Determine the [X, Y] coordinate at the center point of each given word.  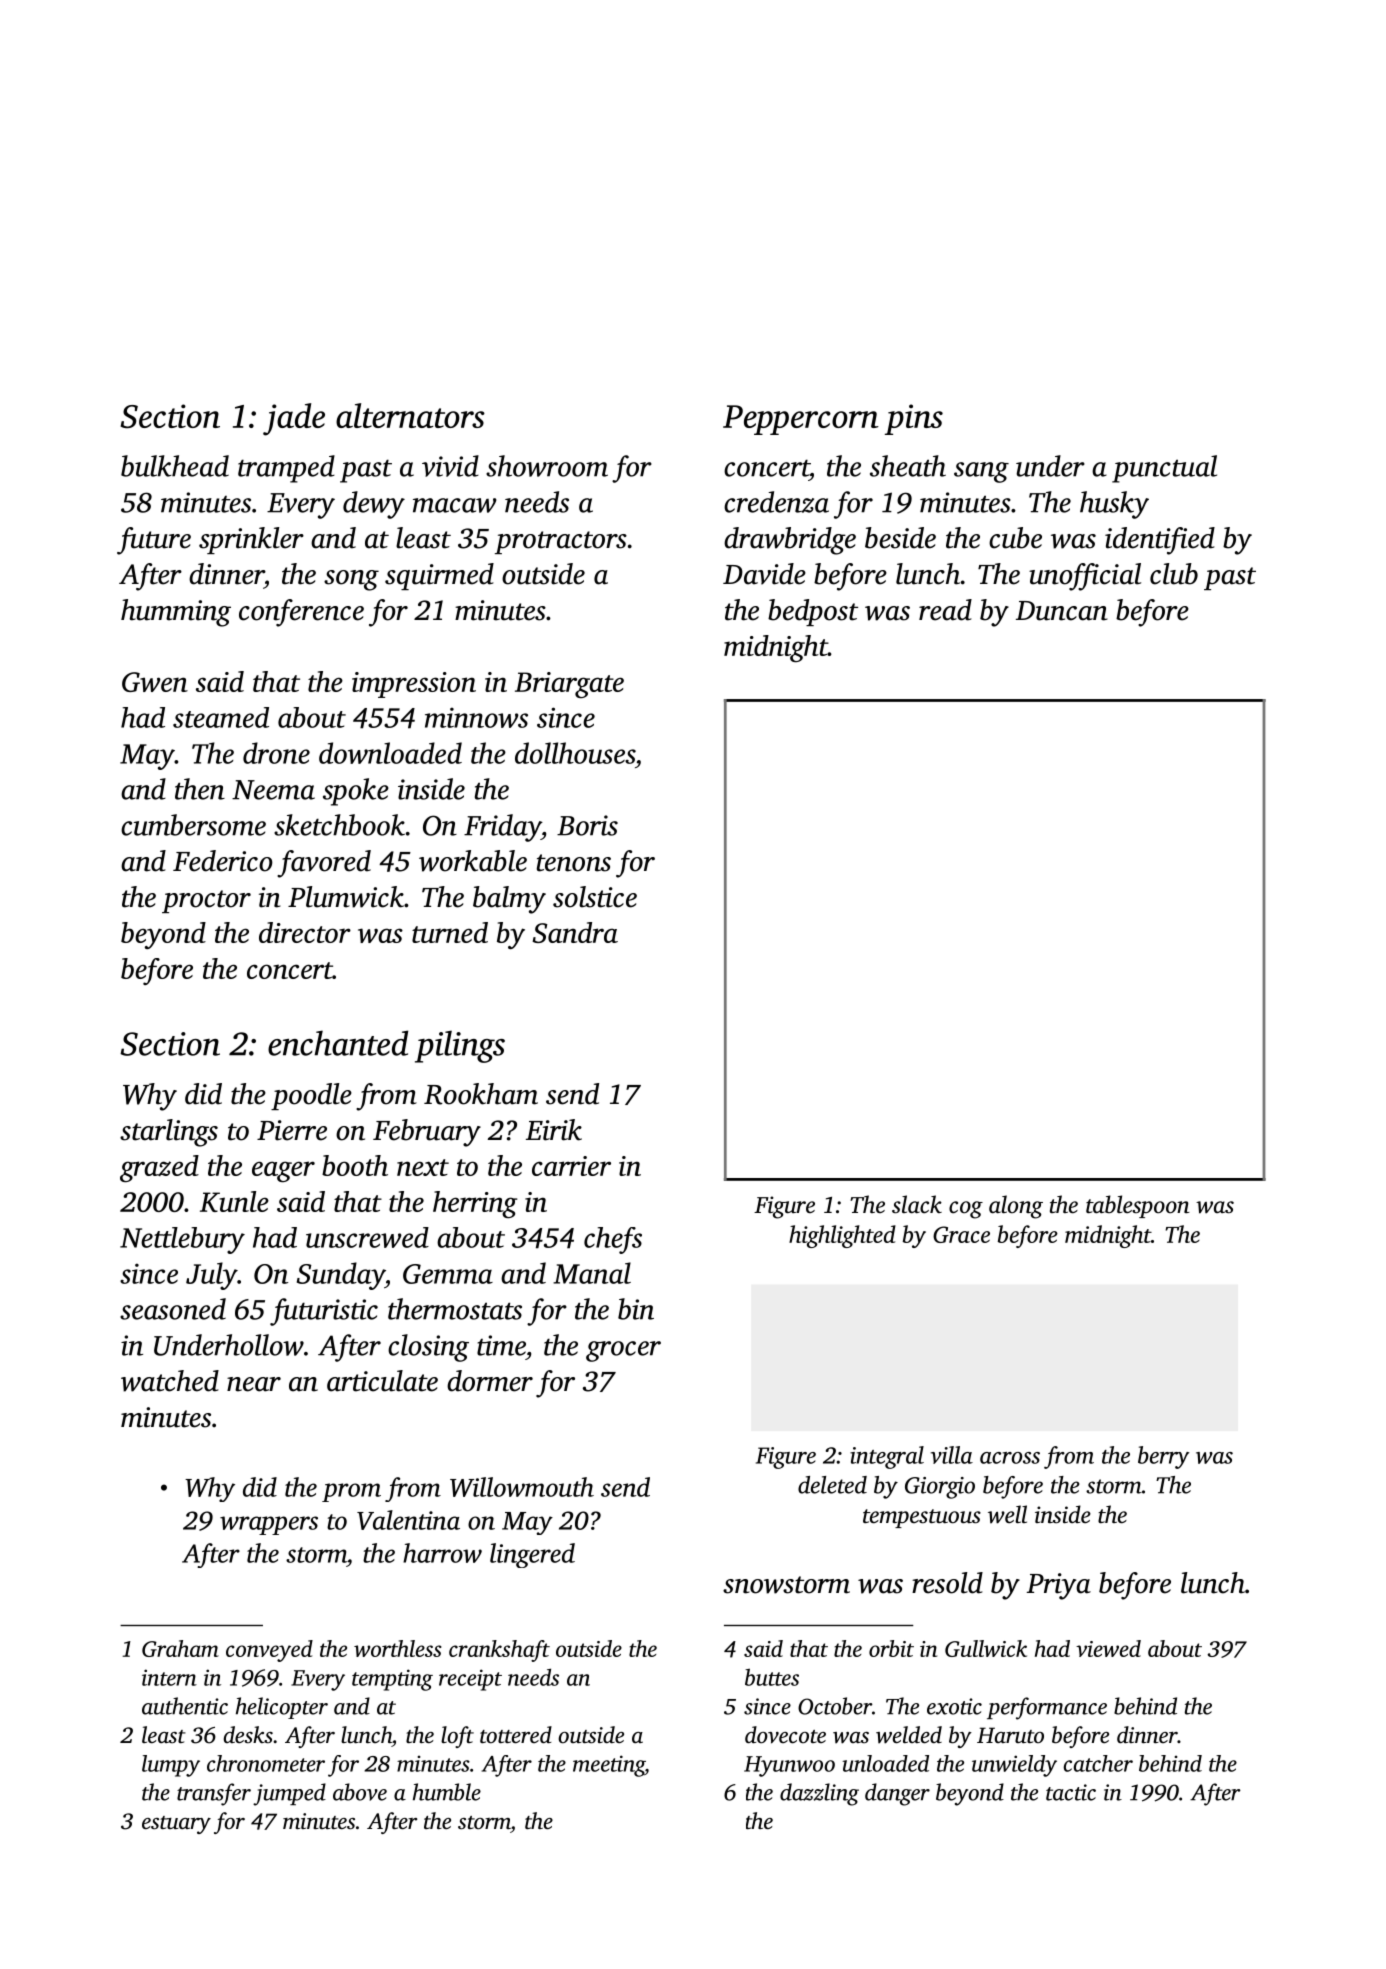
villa [952, 1455]
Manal [592, 1273]
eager [283, 1171]
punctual [1164, 469]
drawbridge [790, 541]
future [154, 541]
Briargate [569, 685]
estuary [176, 1825]
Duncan [1062, 611]
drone [276, 753]
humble [447, 1792]
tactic [1071, 1792]
